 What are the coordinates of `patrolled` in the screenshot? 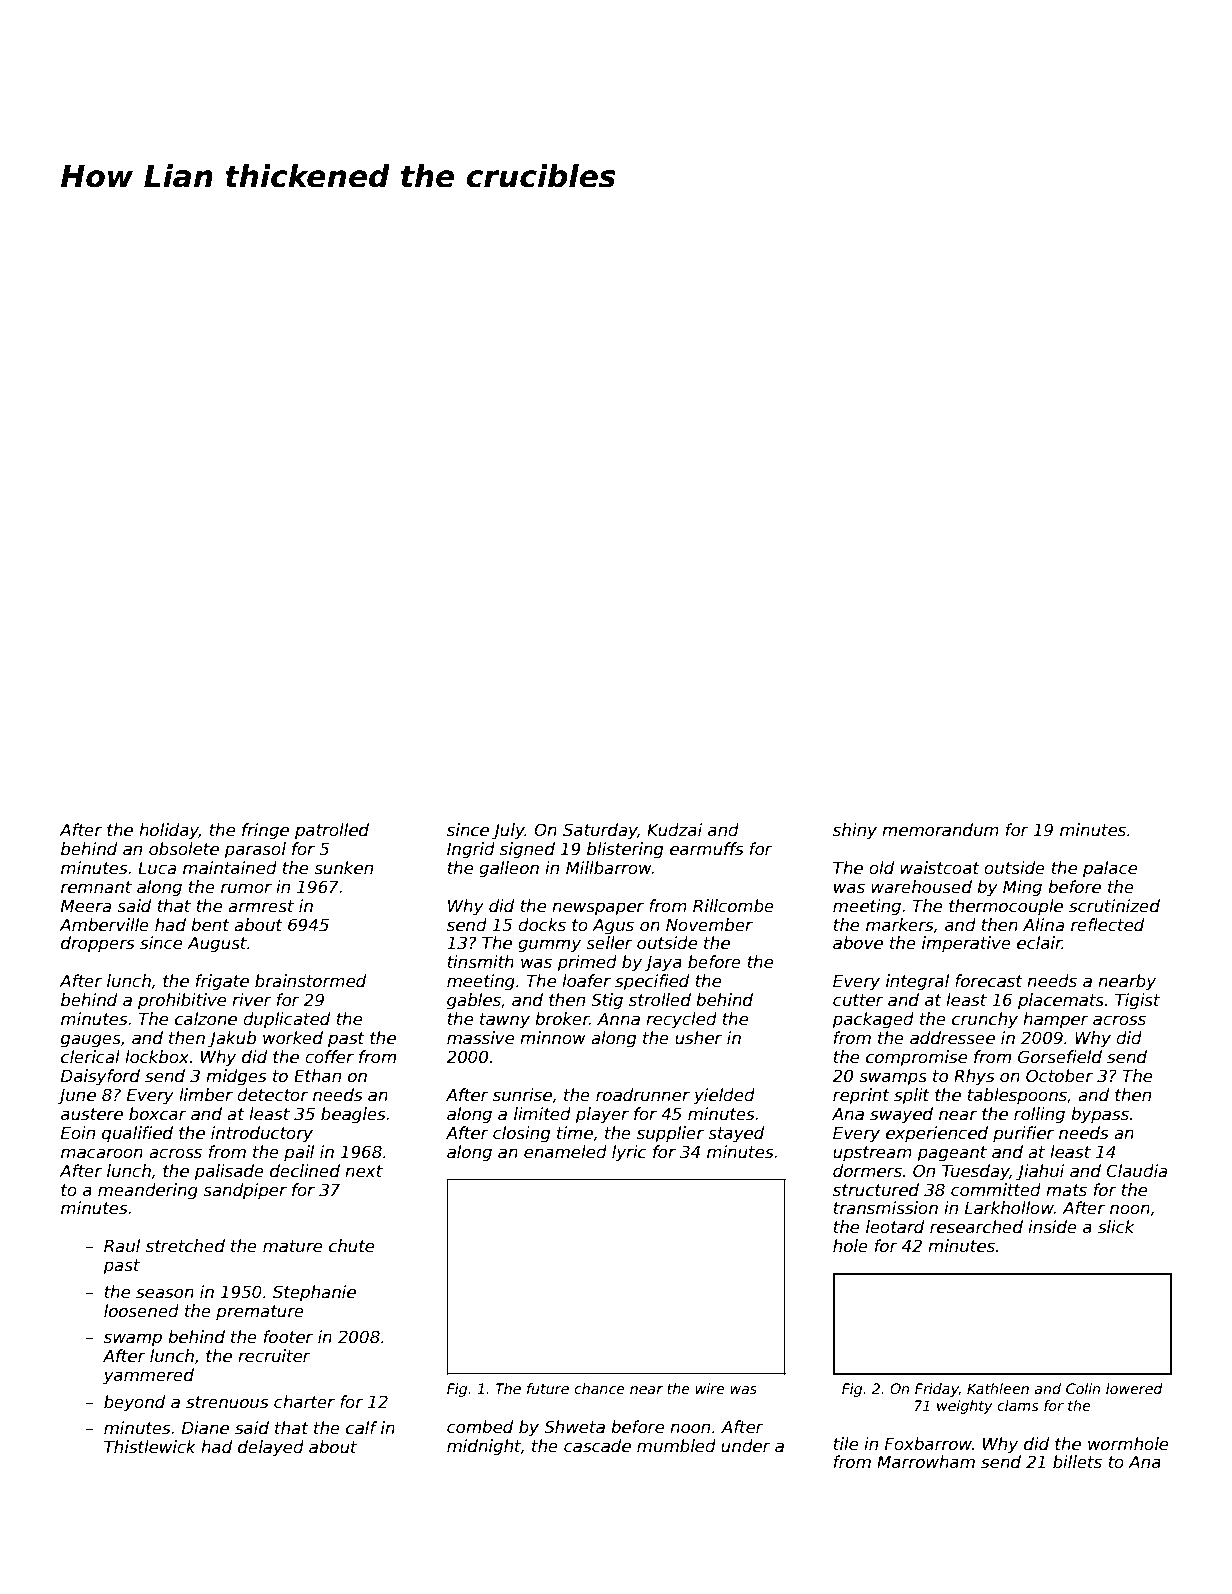 It's located at (332, 831).
